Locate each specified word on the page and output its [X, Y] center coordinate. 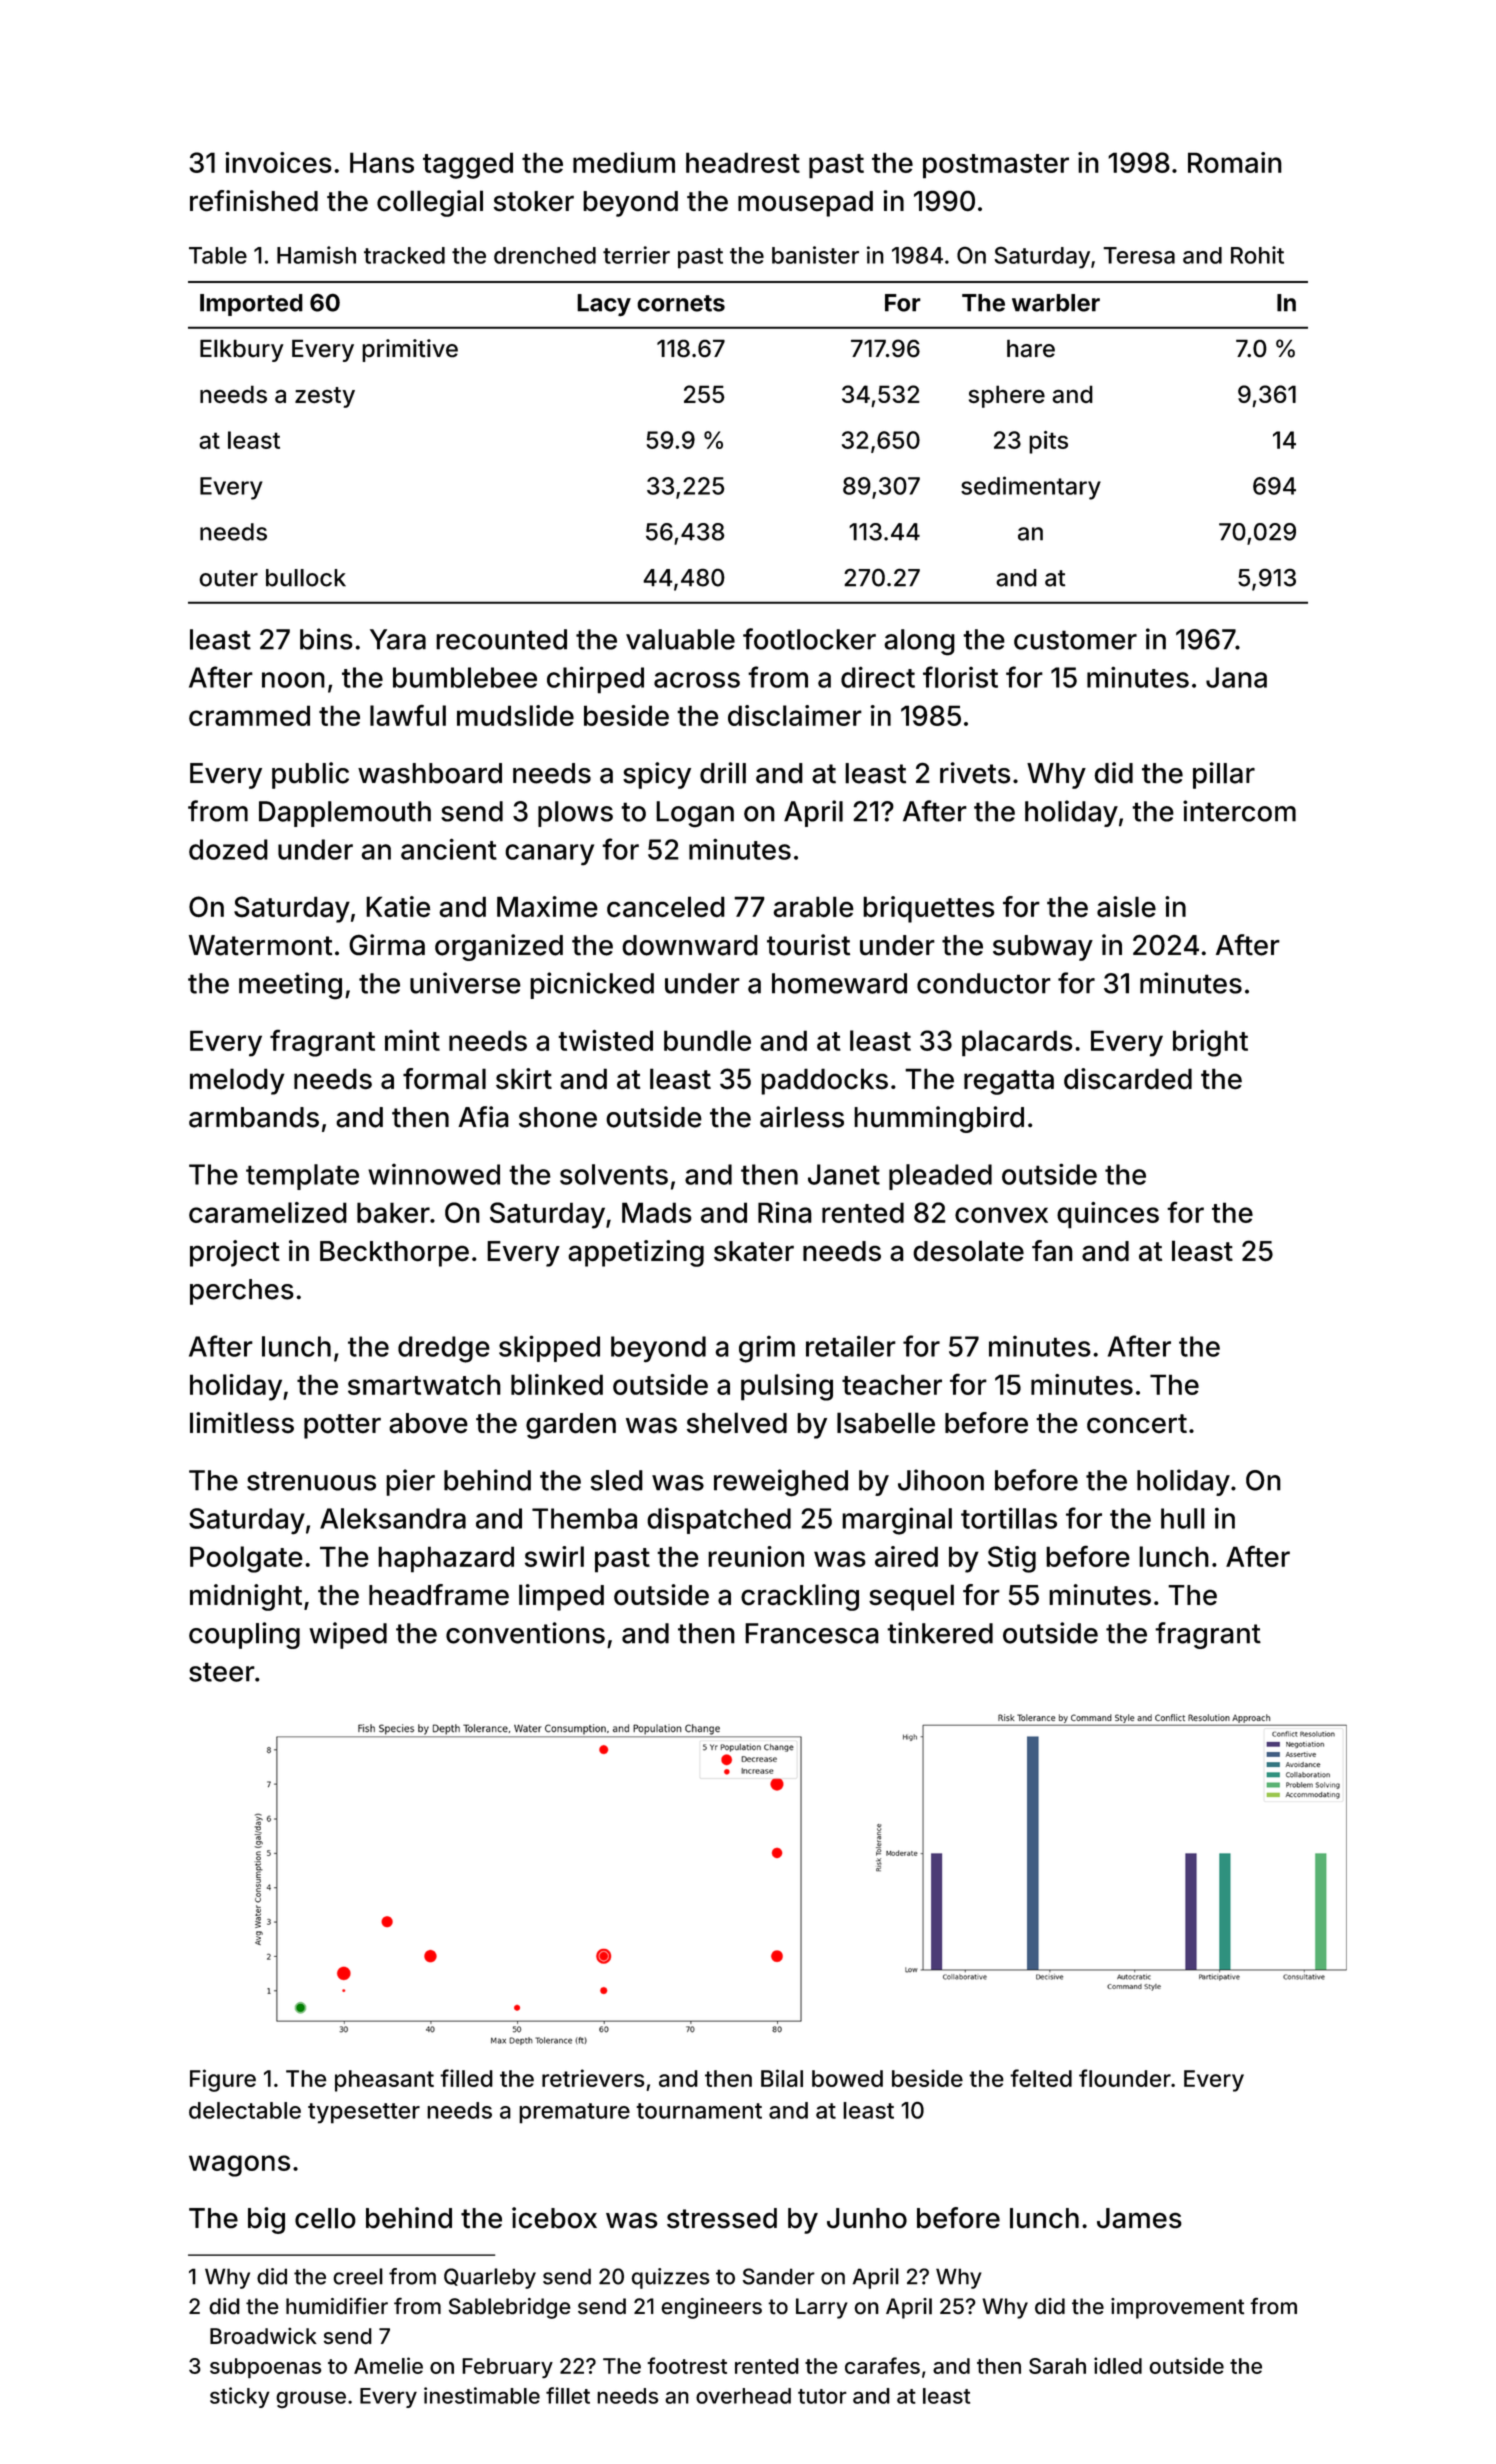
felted [1041, 2078]
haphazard [446, 1559]
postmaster [996, 166]
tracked [404, 255]
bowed [847, 2078]
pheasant [384, 2081]
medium [624, 162]
